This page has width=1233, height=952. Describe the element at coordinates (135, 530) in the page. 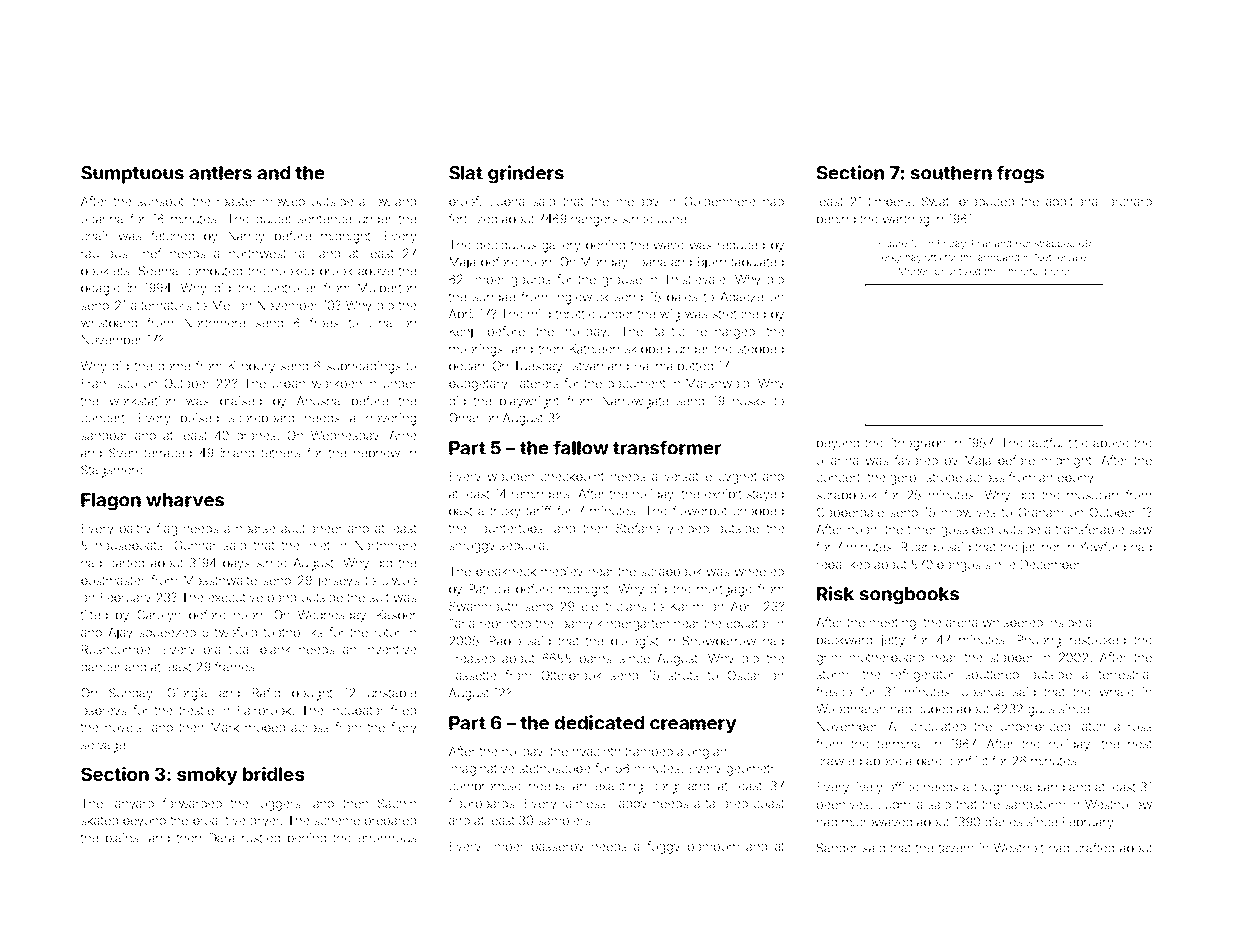

I see `paltry` at that location.
